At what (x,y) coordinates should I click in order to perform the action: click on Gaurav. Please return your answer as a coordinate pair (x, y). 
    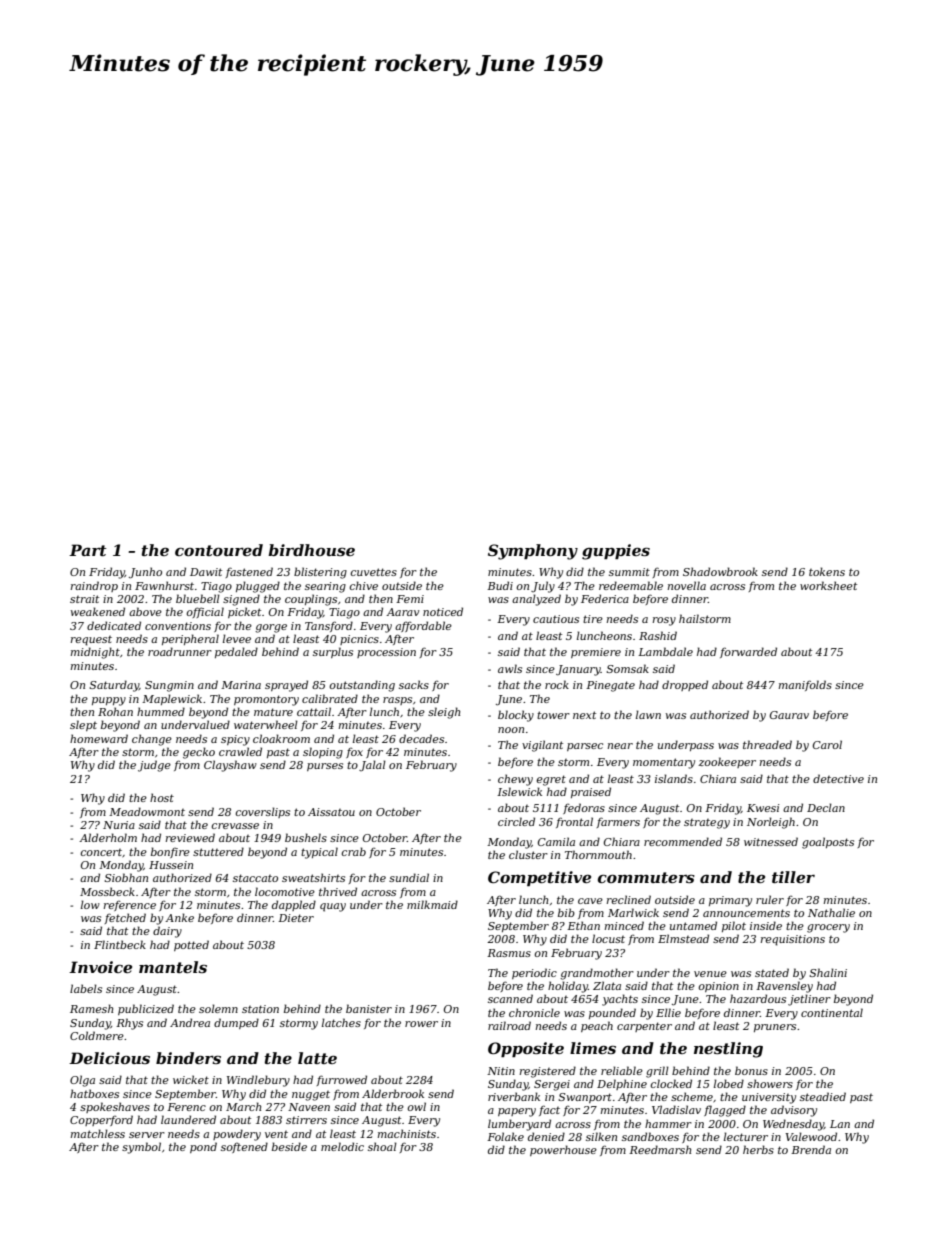
    Looking at the image, I should click on (789, 715).
